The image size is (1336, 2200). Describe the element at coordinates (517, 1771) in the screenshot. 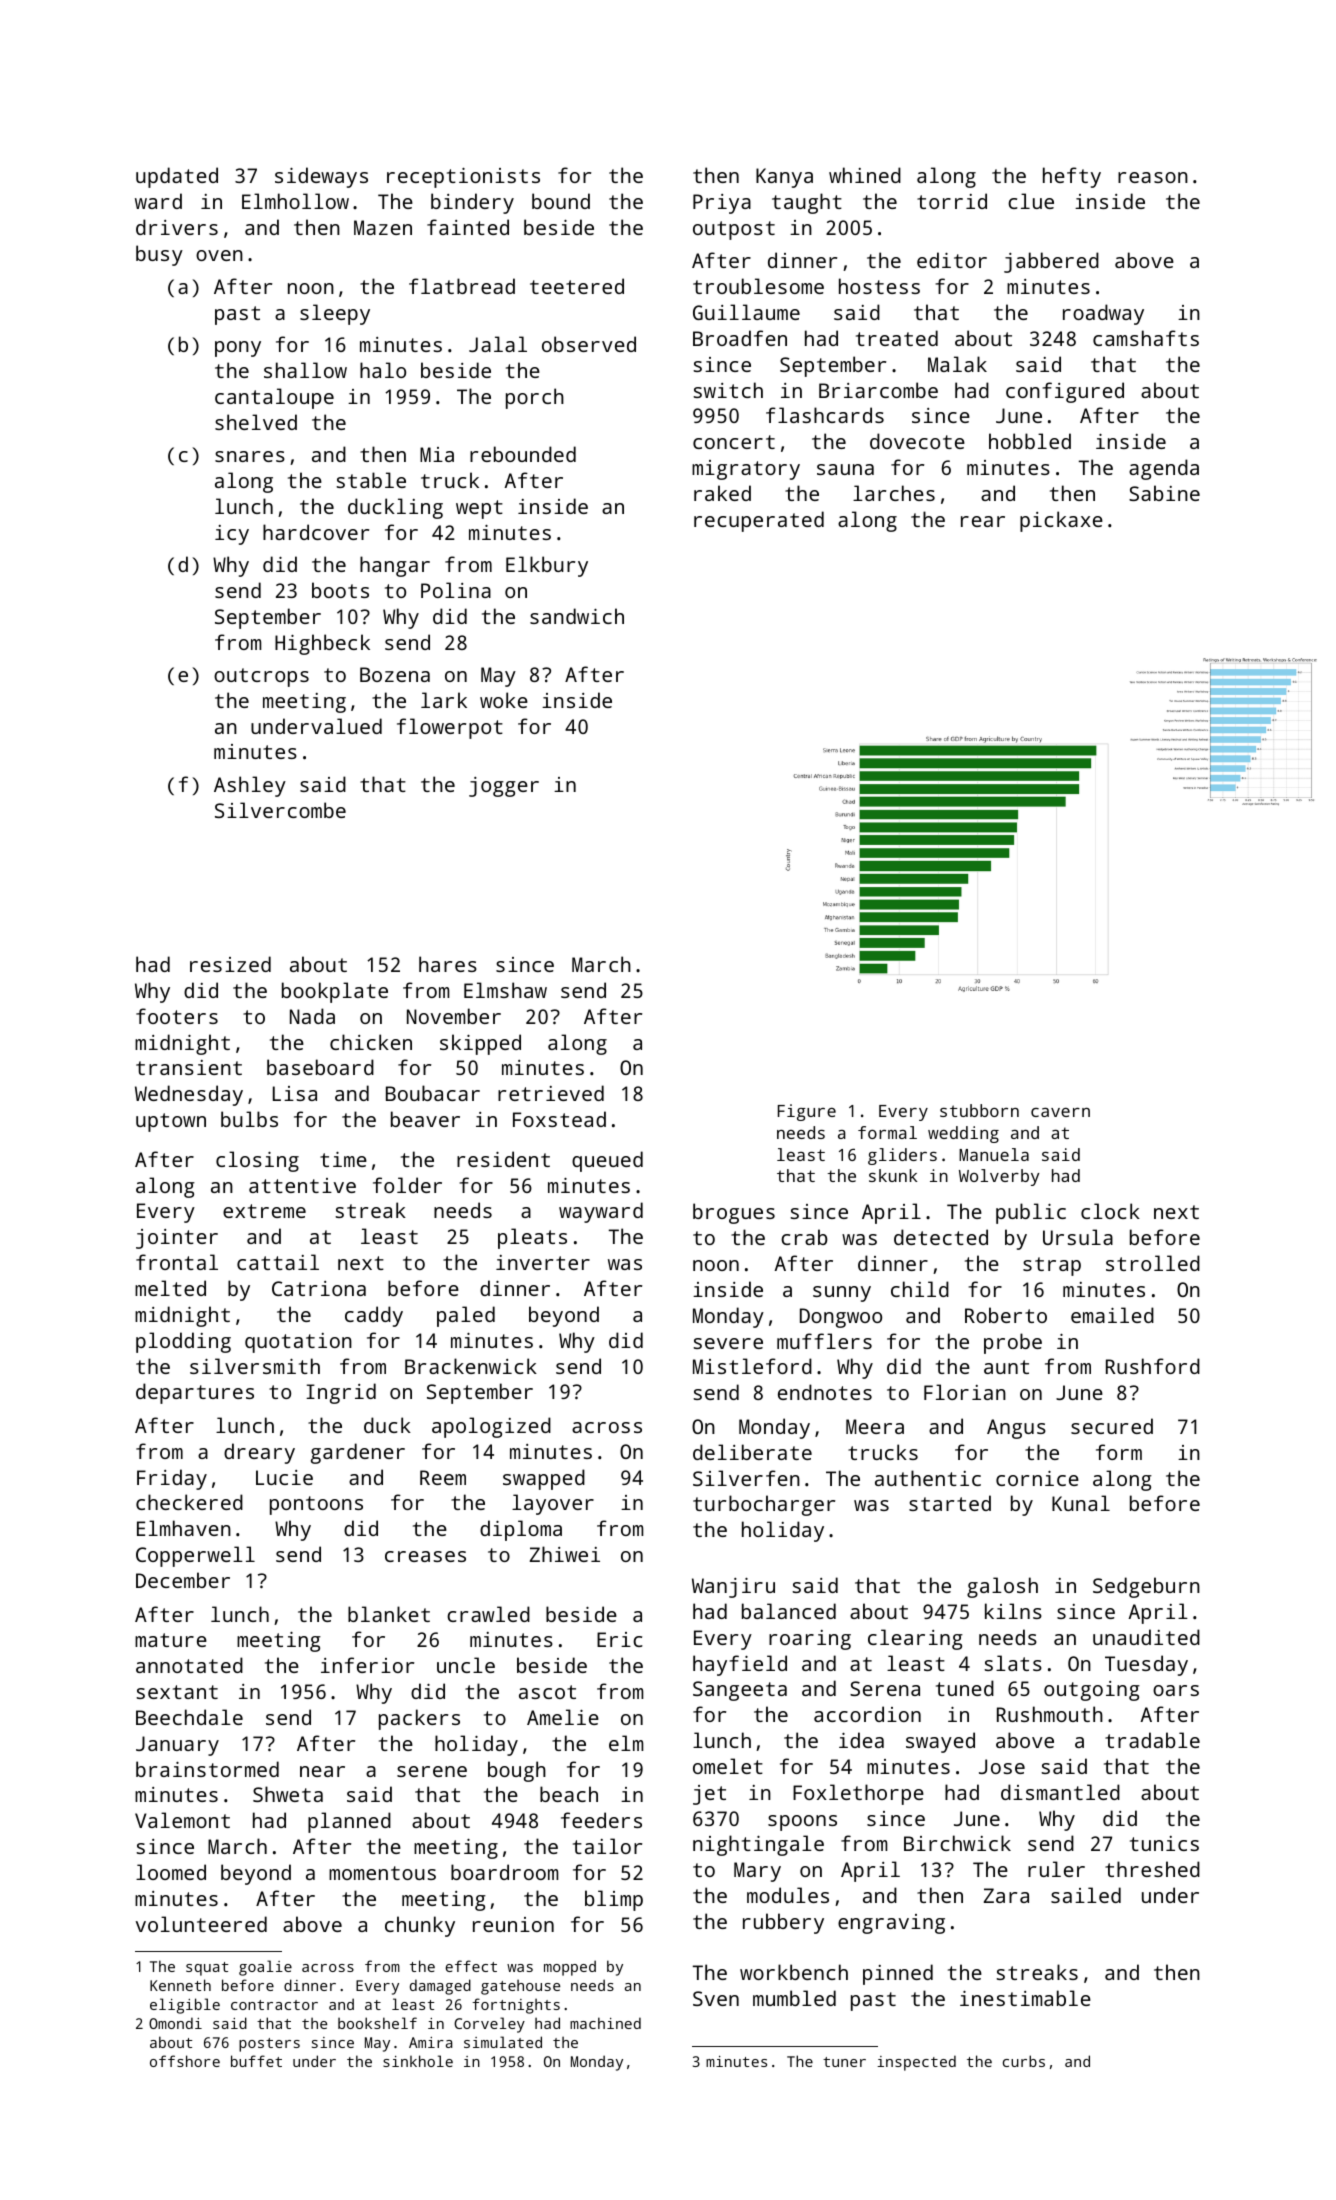

I see `bough` at that location.
